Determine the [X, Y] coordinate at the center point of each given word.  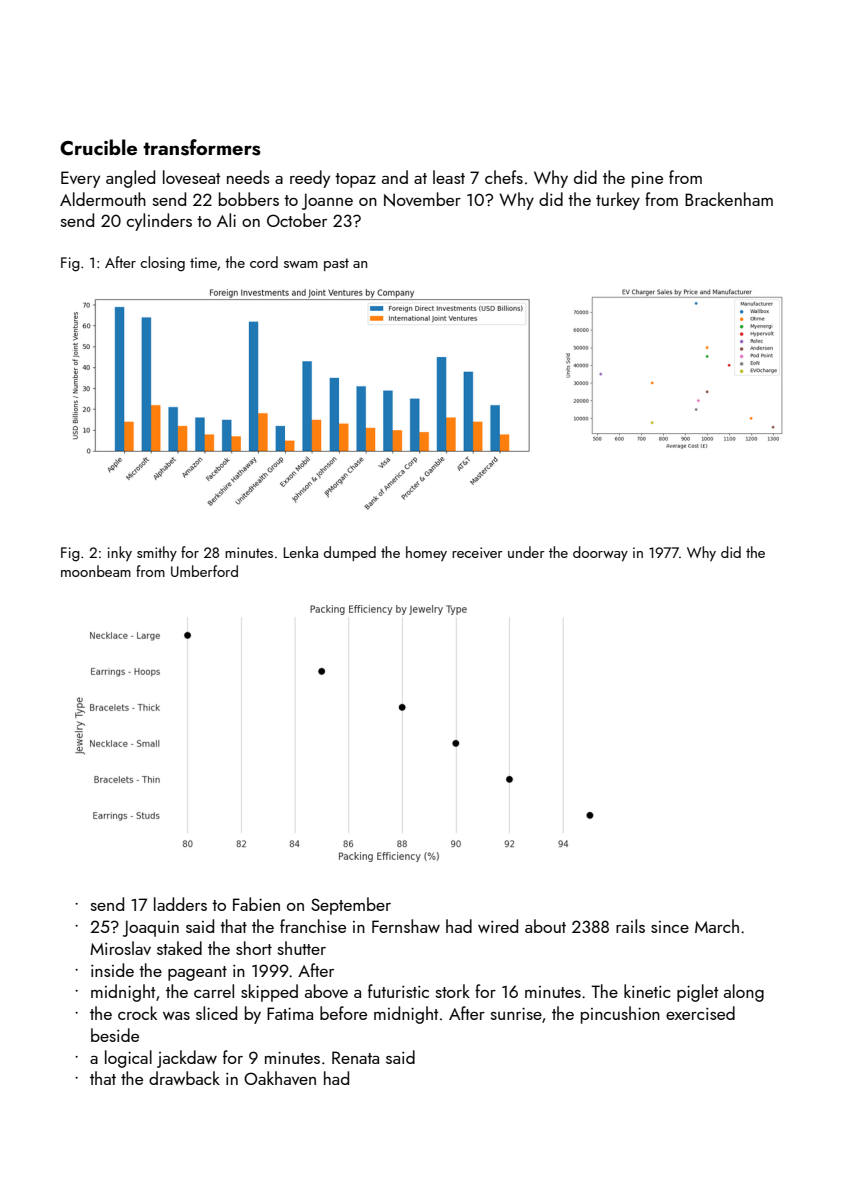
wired [498, 926]
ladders [180, 904]
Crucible [98, 147]
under [526, 552]
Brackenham [729, 199]
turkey [618, 201]
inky [120, 554]
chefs [504, 177]
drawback [184, 1078]
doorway [600, 554]
